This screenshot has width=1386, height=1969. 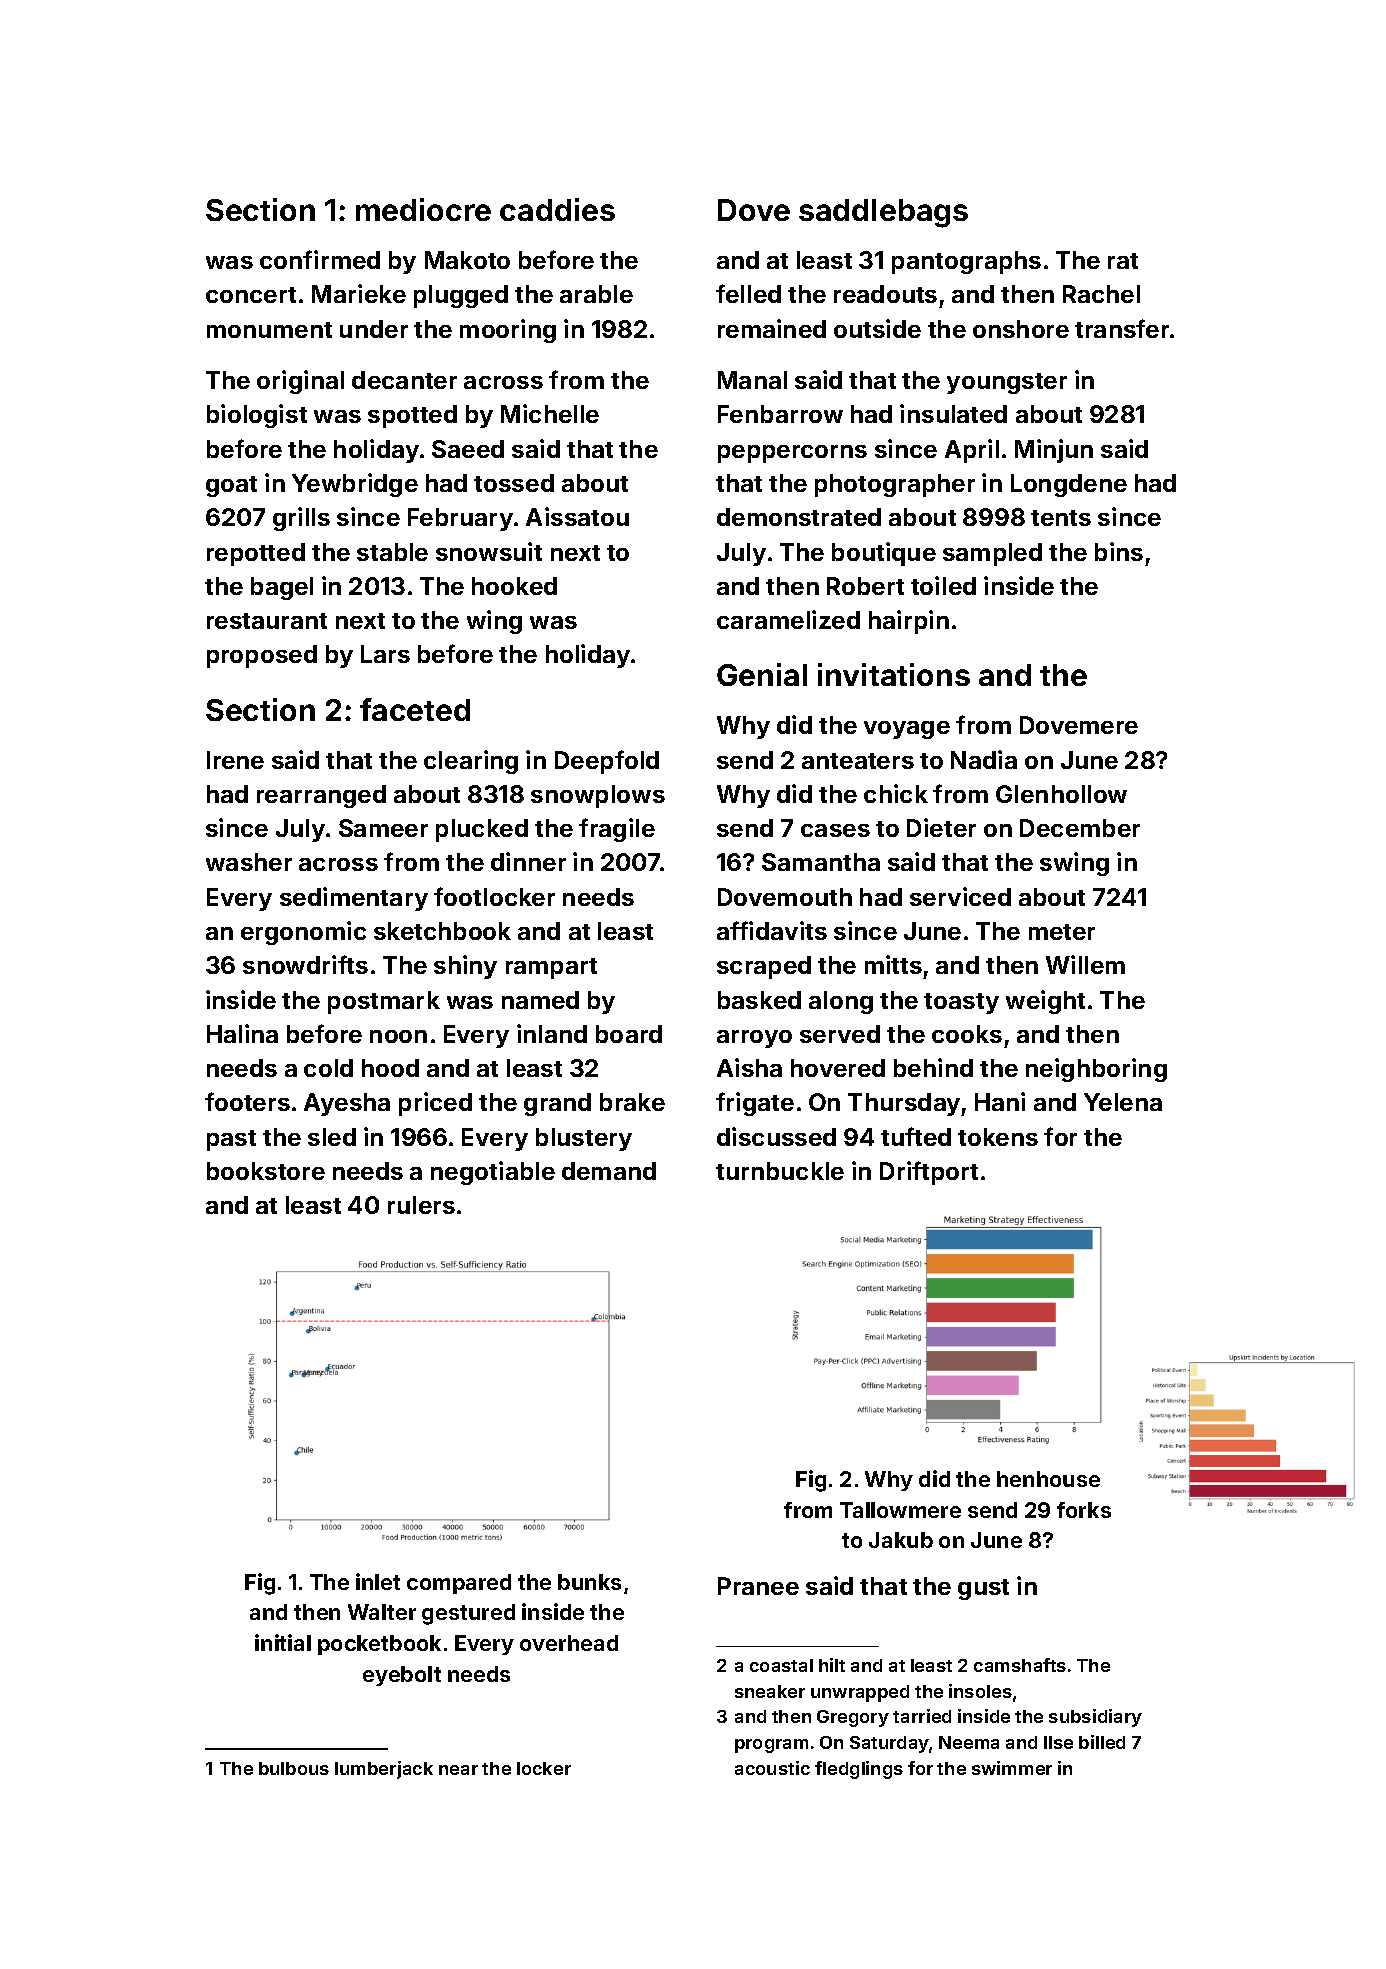 What do you see at coordinates (1061, 794) in the screenshot?
I see `Glenhollow` at bounding box center [1061, 794].
